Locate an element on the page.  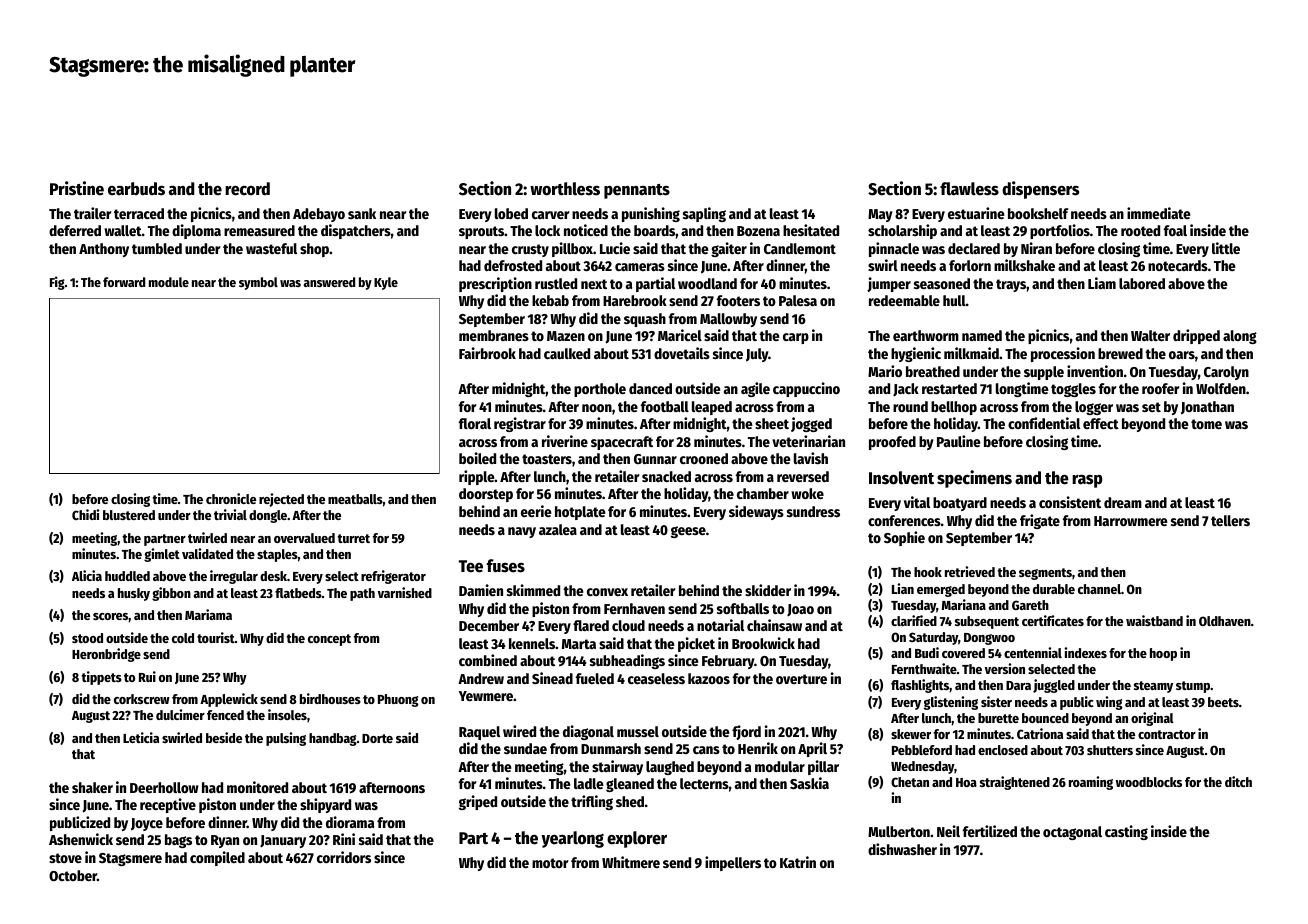
Pristine is located at coordinates (77, 188).
